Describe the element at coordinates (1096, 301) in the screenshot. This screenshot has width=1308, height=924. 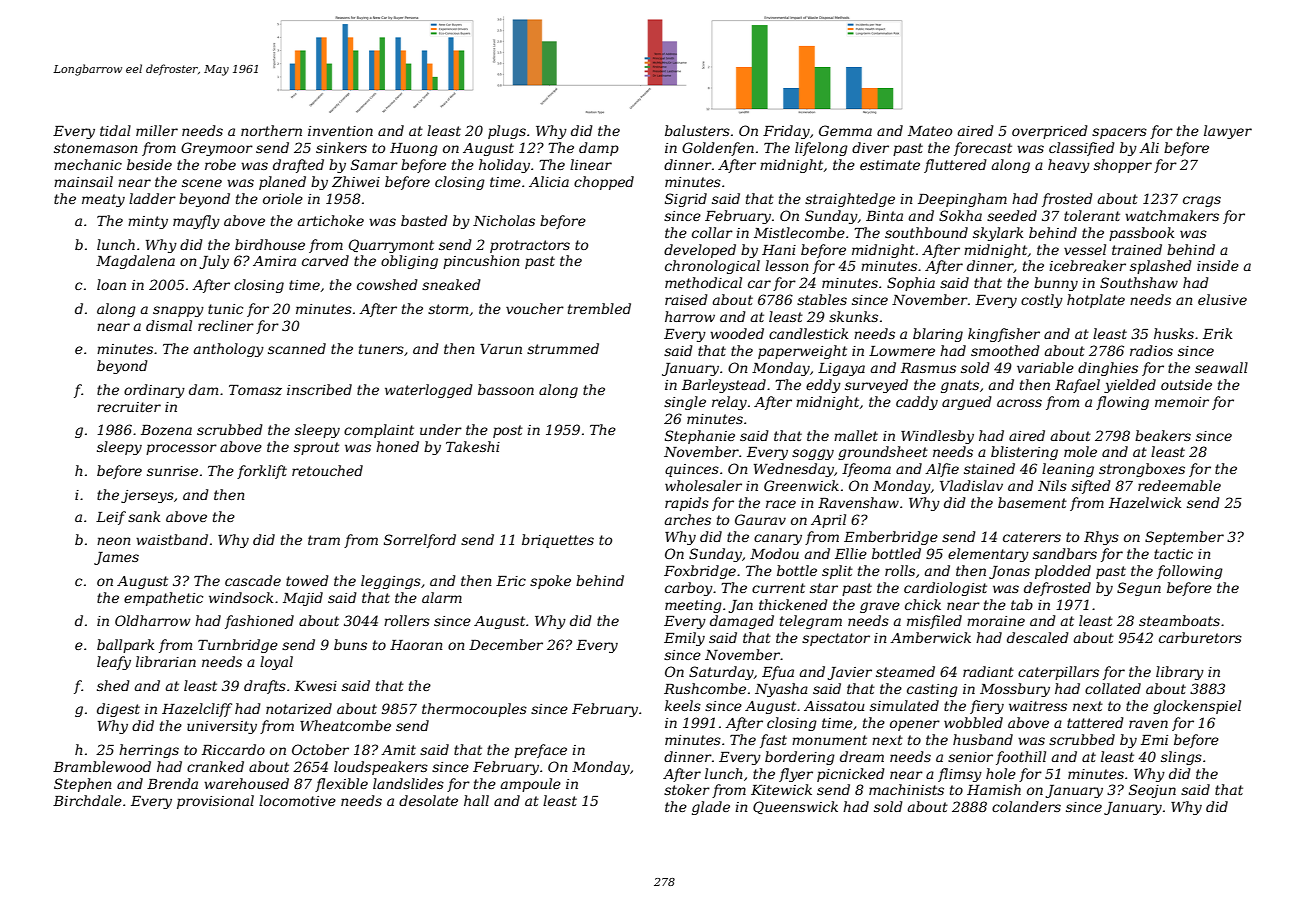
I see `hotplate` at that location.
